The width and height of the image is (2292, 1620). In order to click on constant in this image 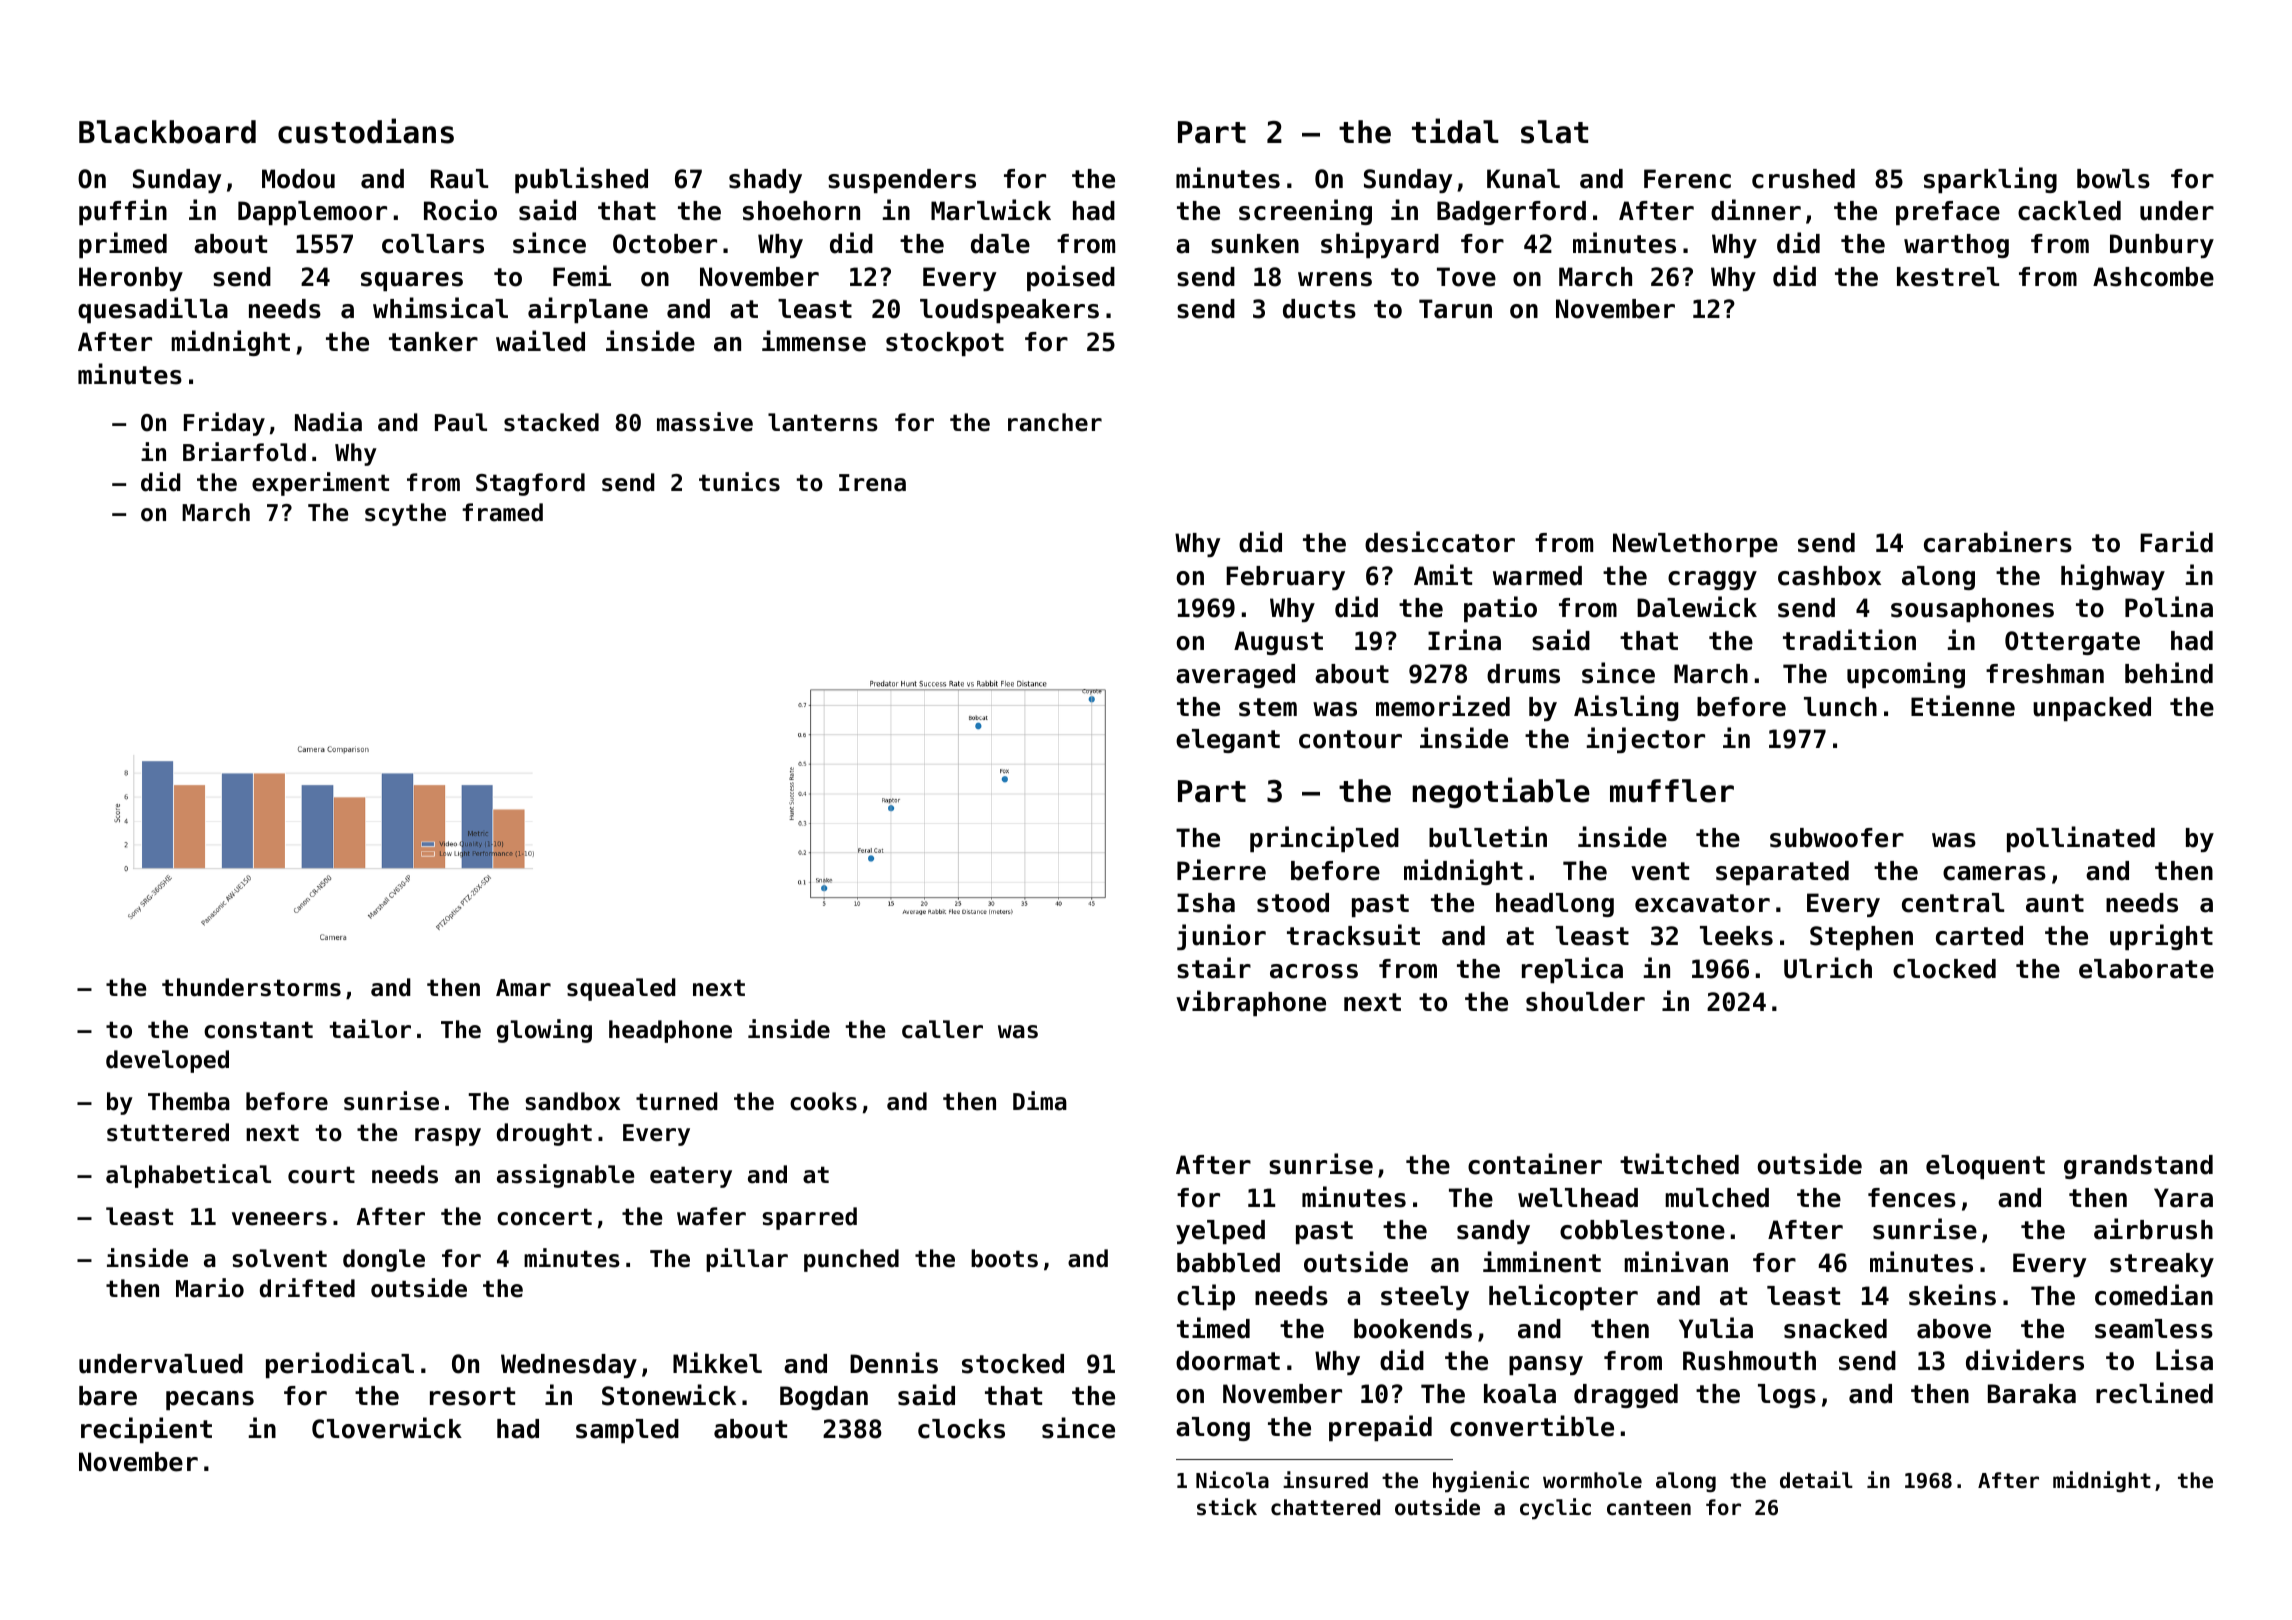, I will do `click(258, 1030)`.
